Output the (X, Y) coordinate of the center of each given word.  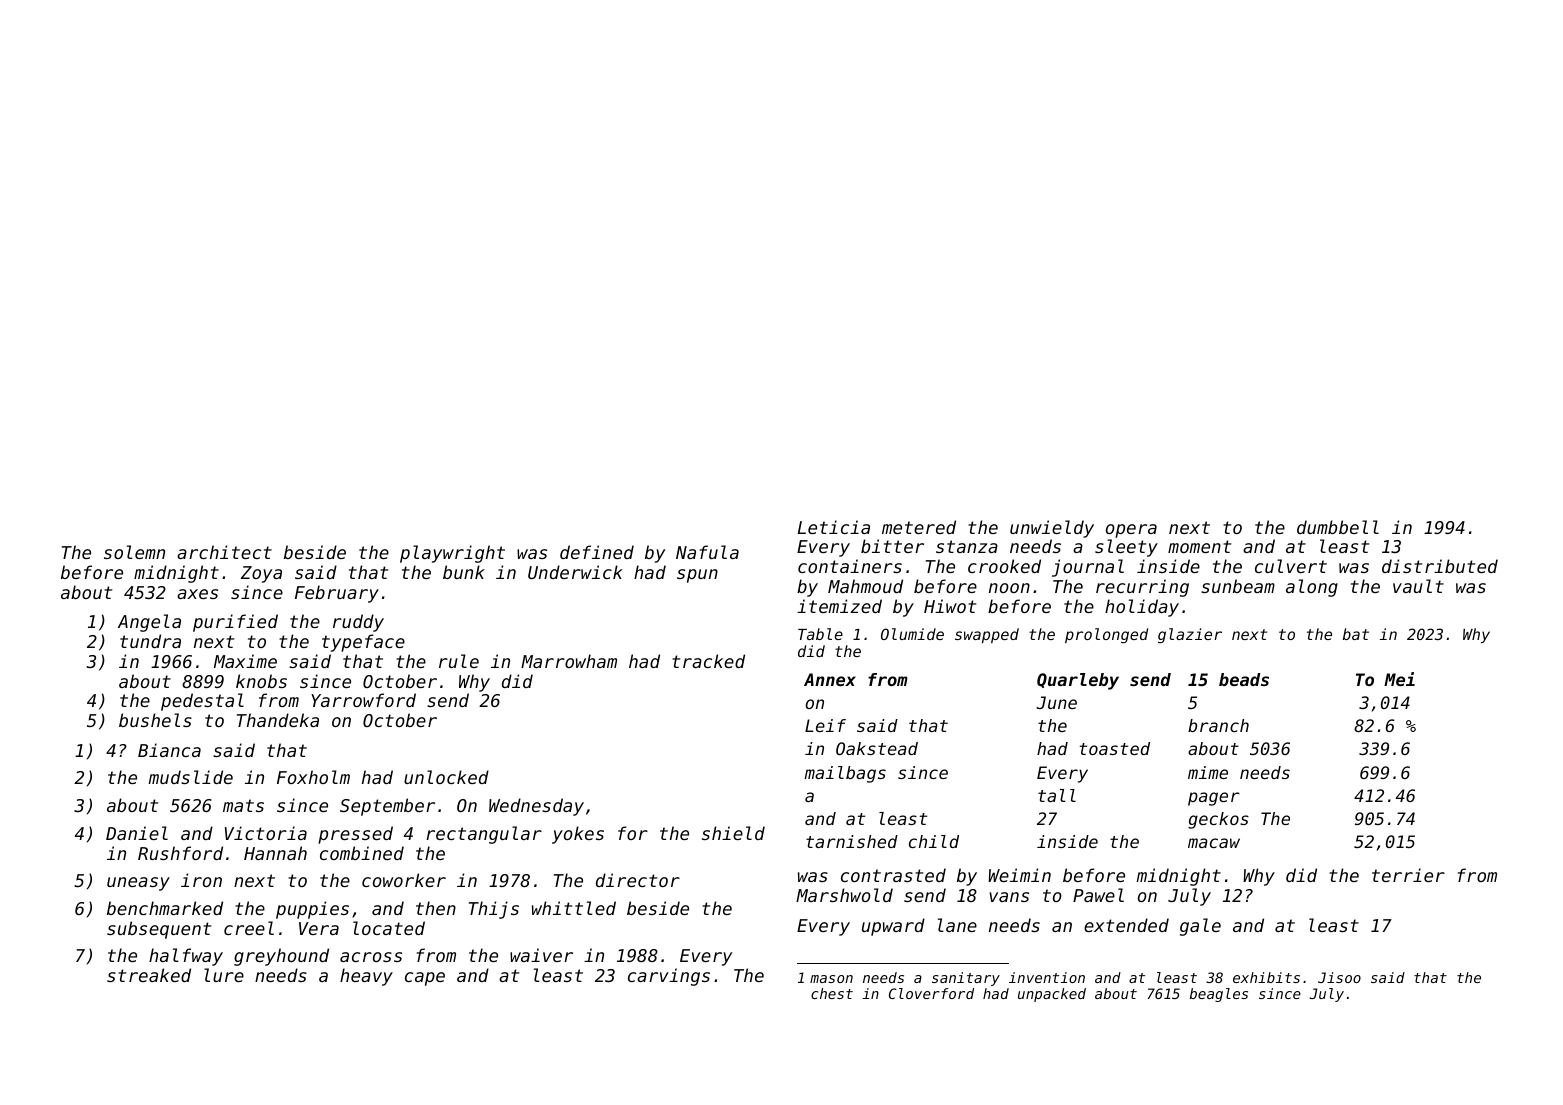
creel (249, 928)
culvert (1291, 566)
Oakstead (877, 748)
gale (1200, 927)
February (337, 594)
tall (1057, 795)
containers (850, 566)
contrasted (893, 875)
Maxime (245, 661)
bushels (155, 720)
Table (820, 634)
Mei (1399, 679)
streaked (149, 975)
